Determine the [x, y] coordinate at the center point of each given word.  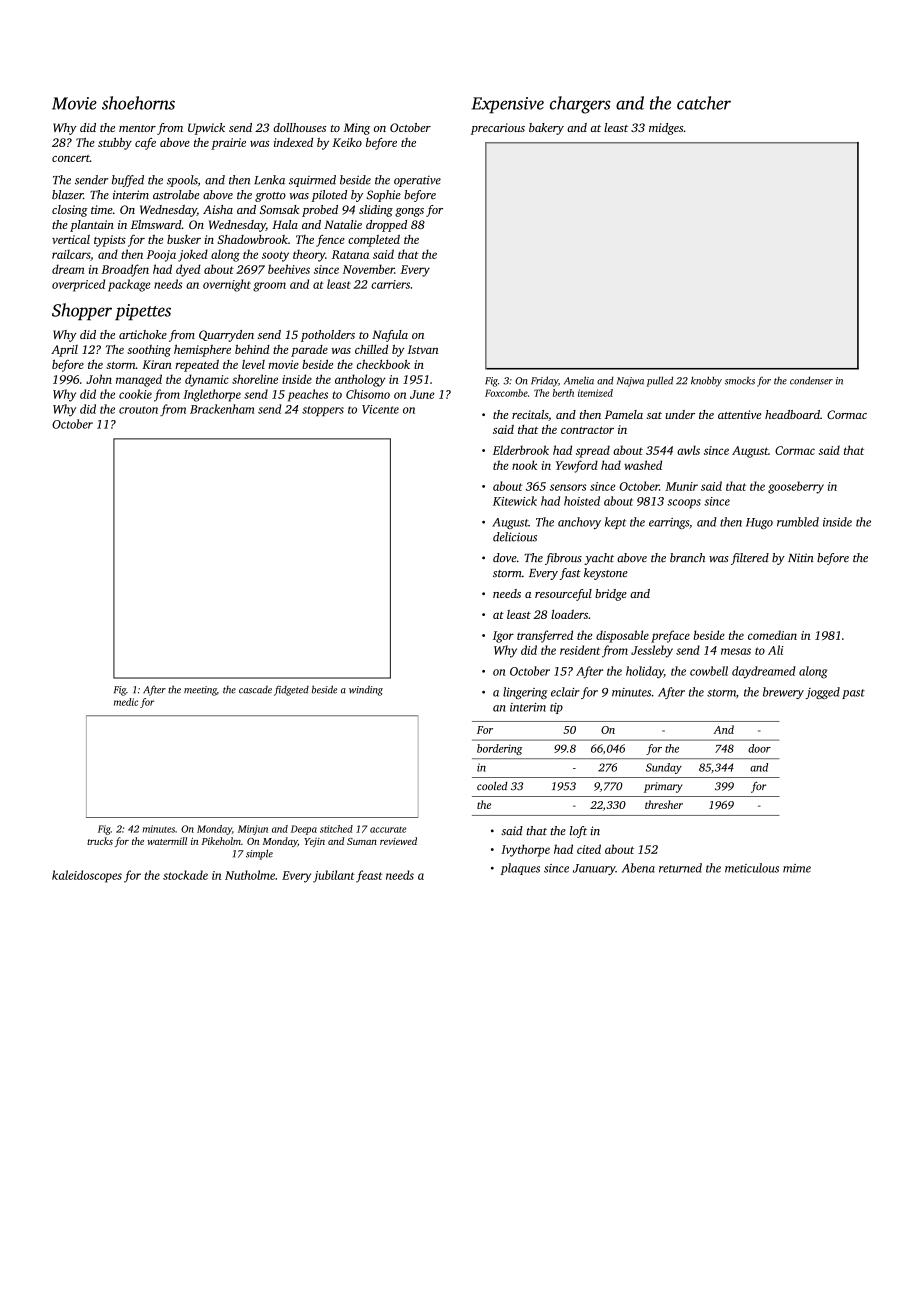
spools [182, 181]
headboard [792, 414]
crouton [138, 410]
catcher [704, 103]
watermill [167, 841]
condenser [811, 380]
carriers [390, 284]
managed [139, 380]
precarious [498, 129]
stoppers [323, 411]
